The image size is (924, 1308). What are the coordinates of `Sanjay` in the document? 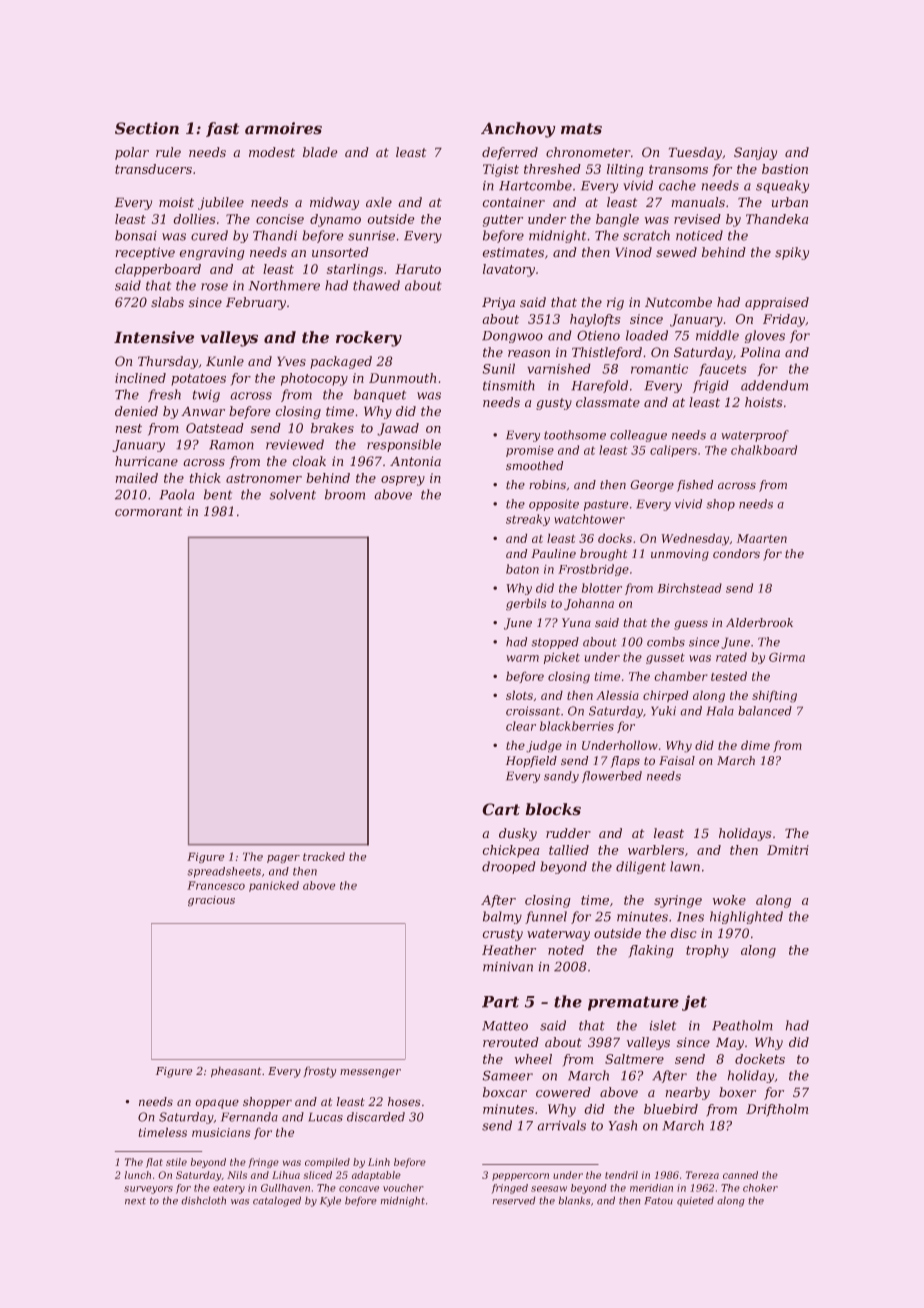 It's located at (755, 153).
